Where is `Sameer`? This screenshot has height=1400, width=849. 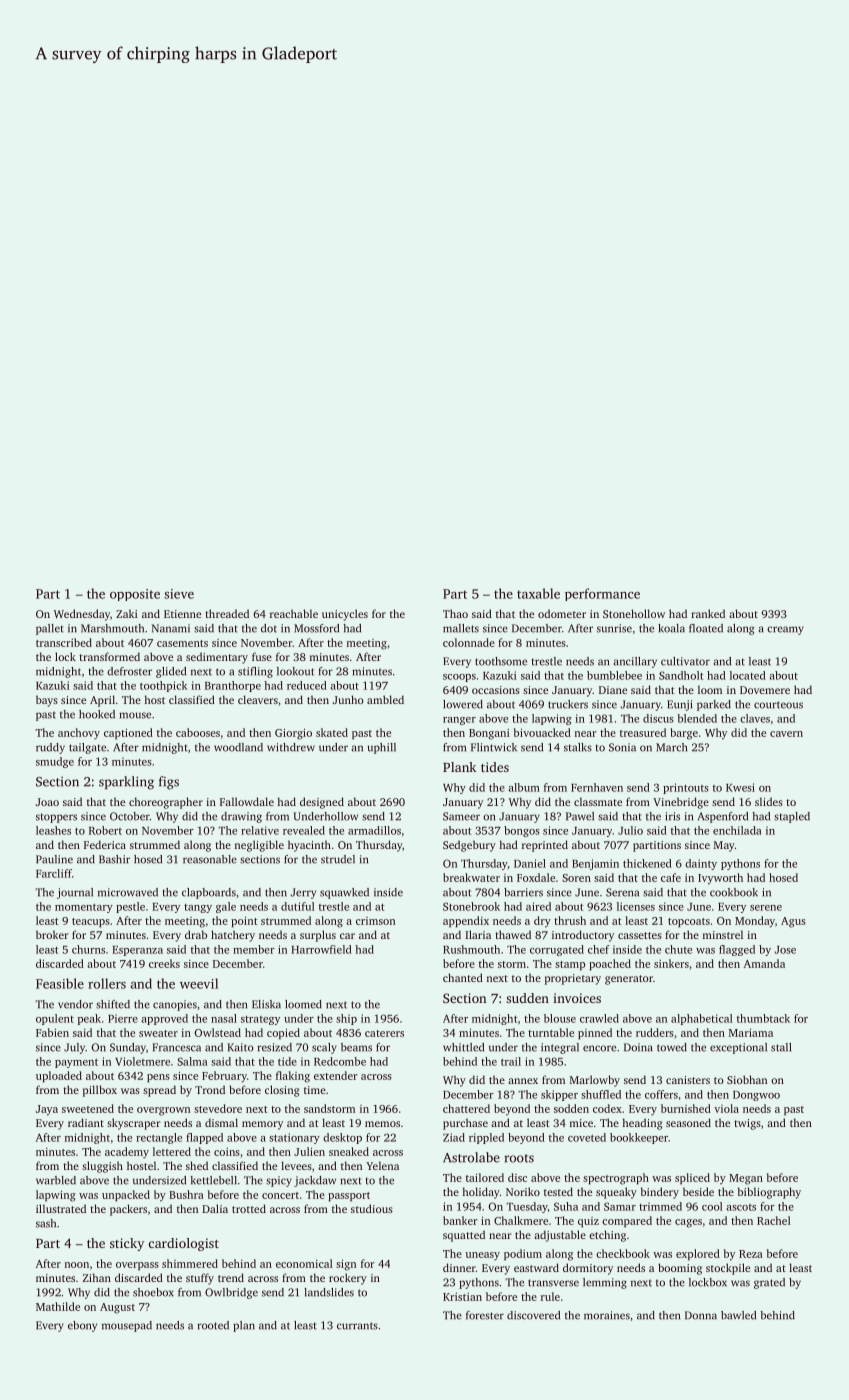
Sameer is located at coordinates (461, 816).
